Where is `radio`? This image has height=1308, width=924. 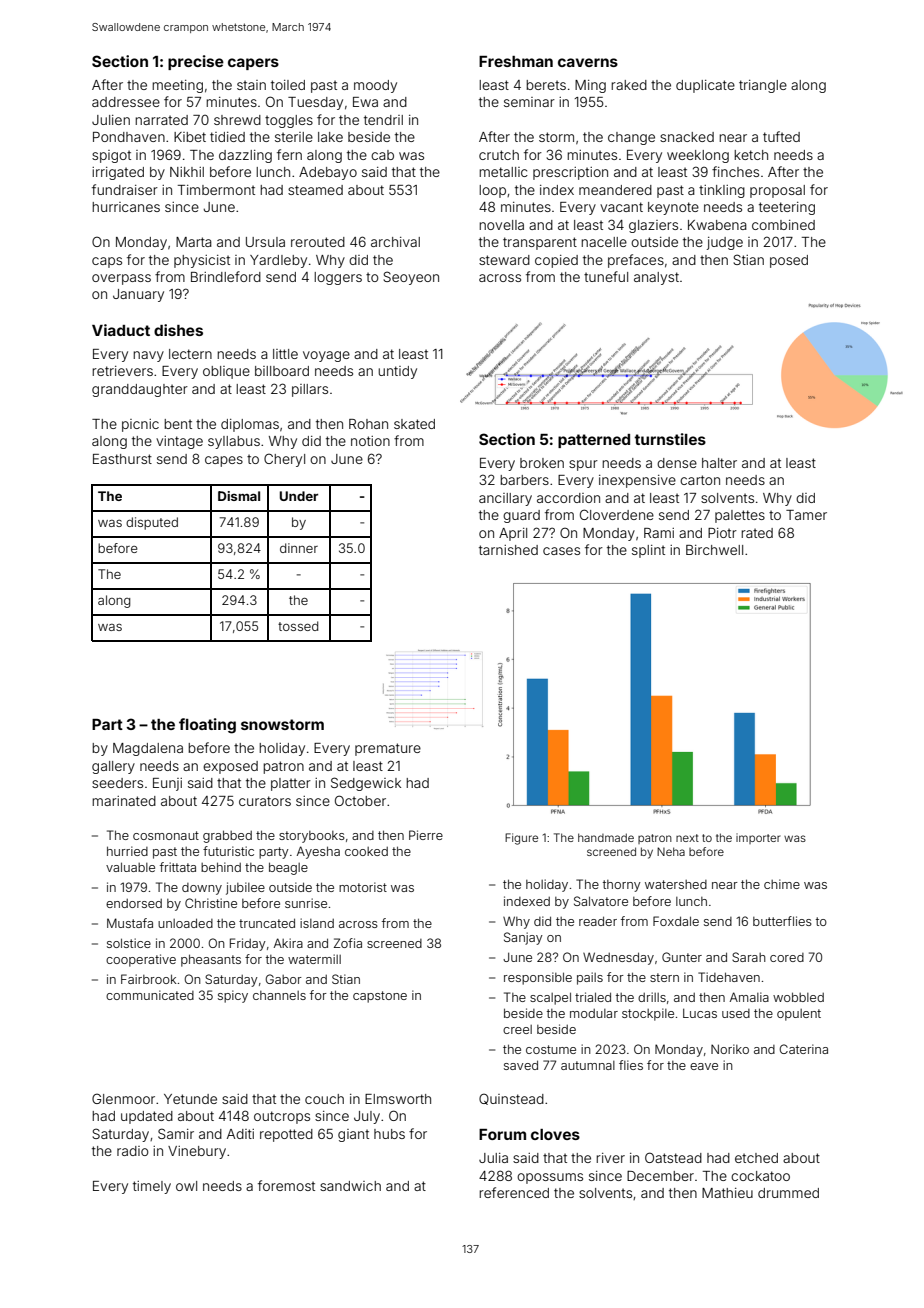 radio is located at coordinates (133, 1151).
